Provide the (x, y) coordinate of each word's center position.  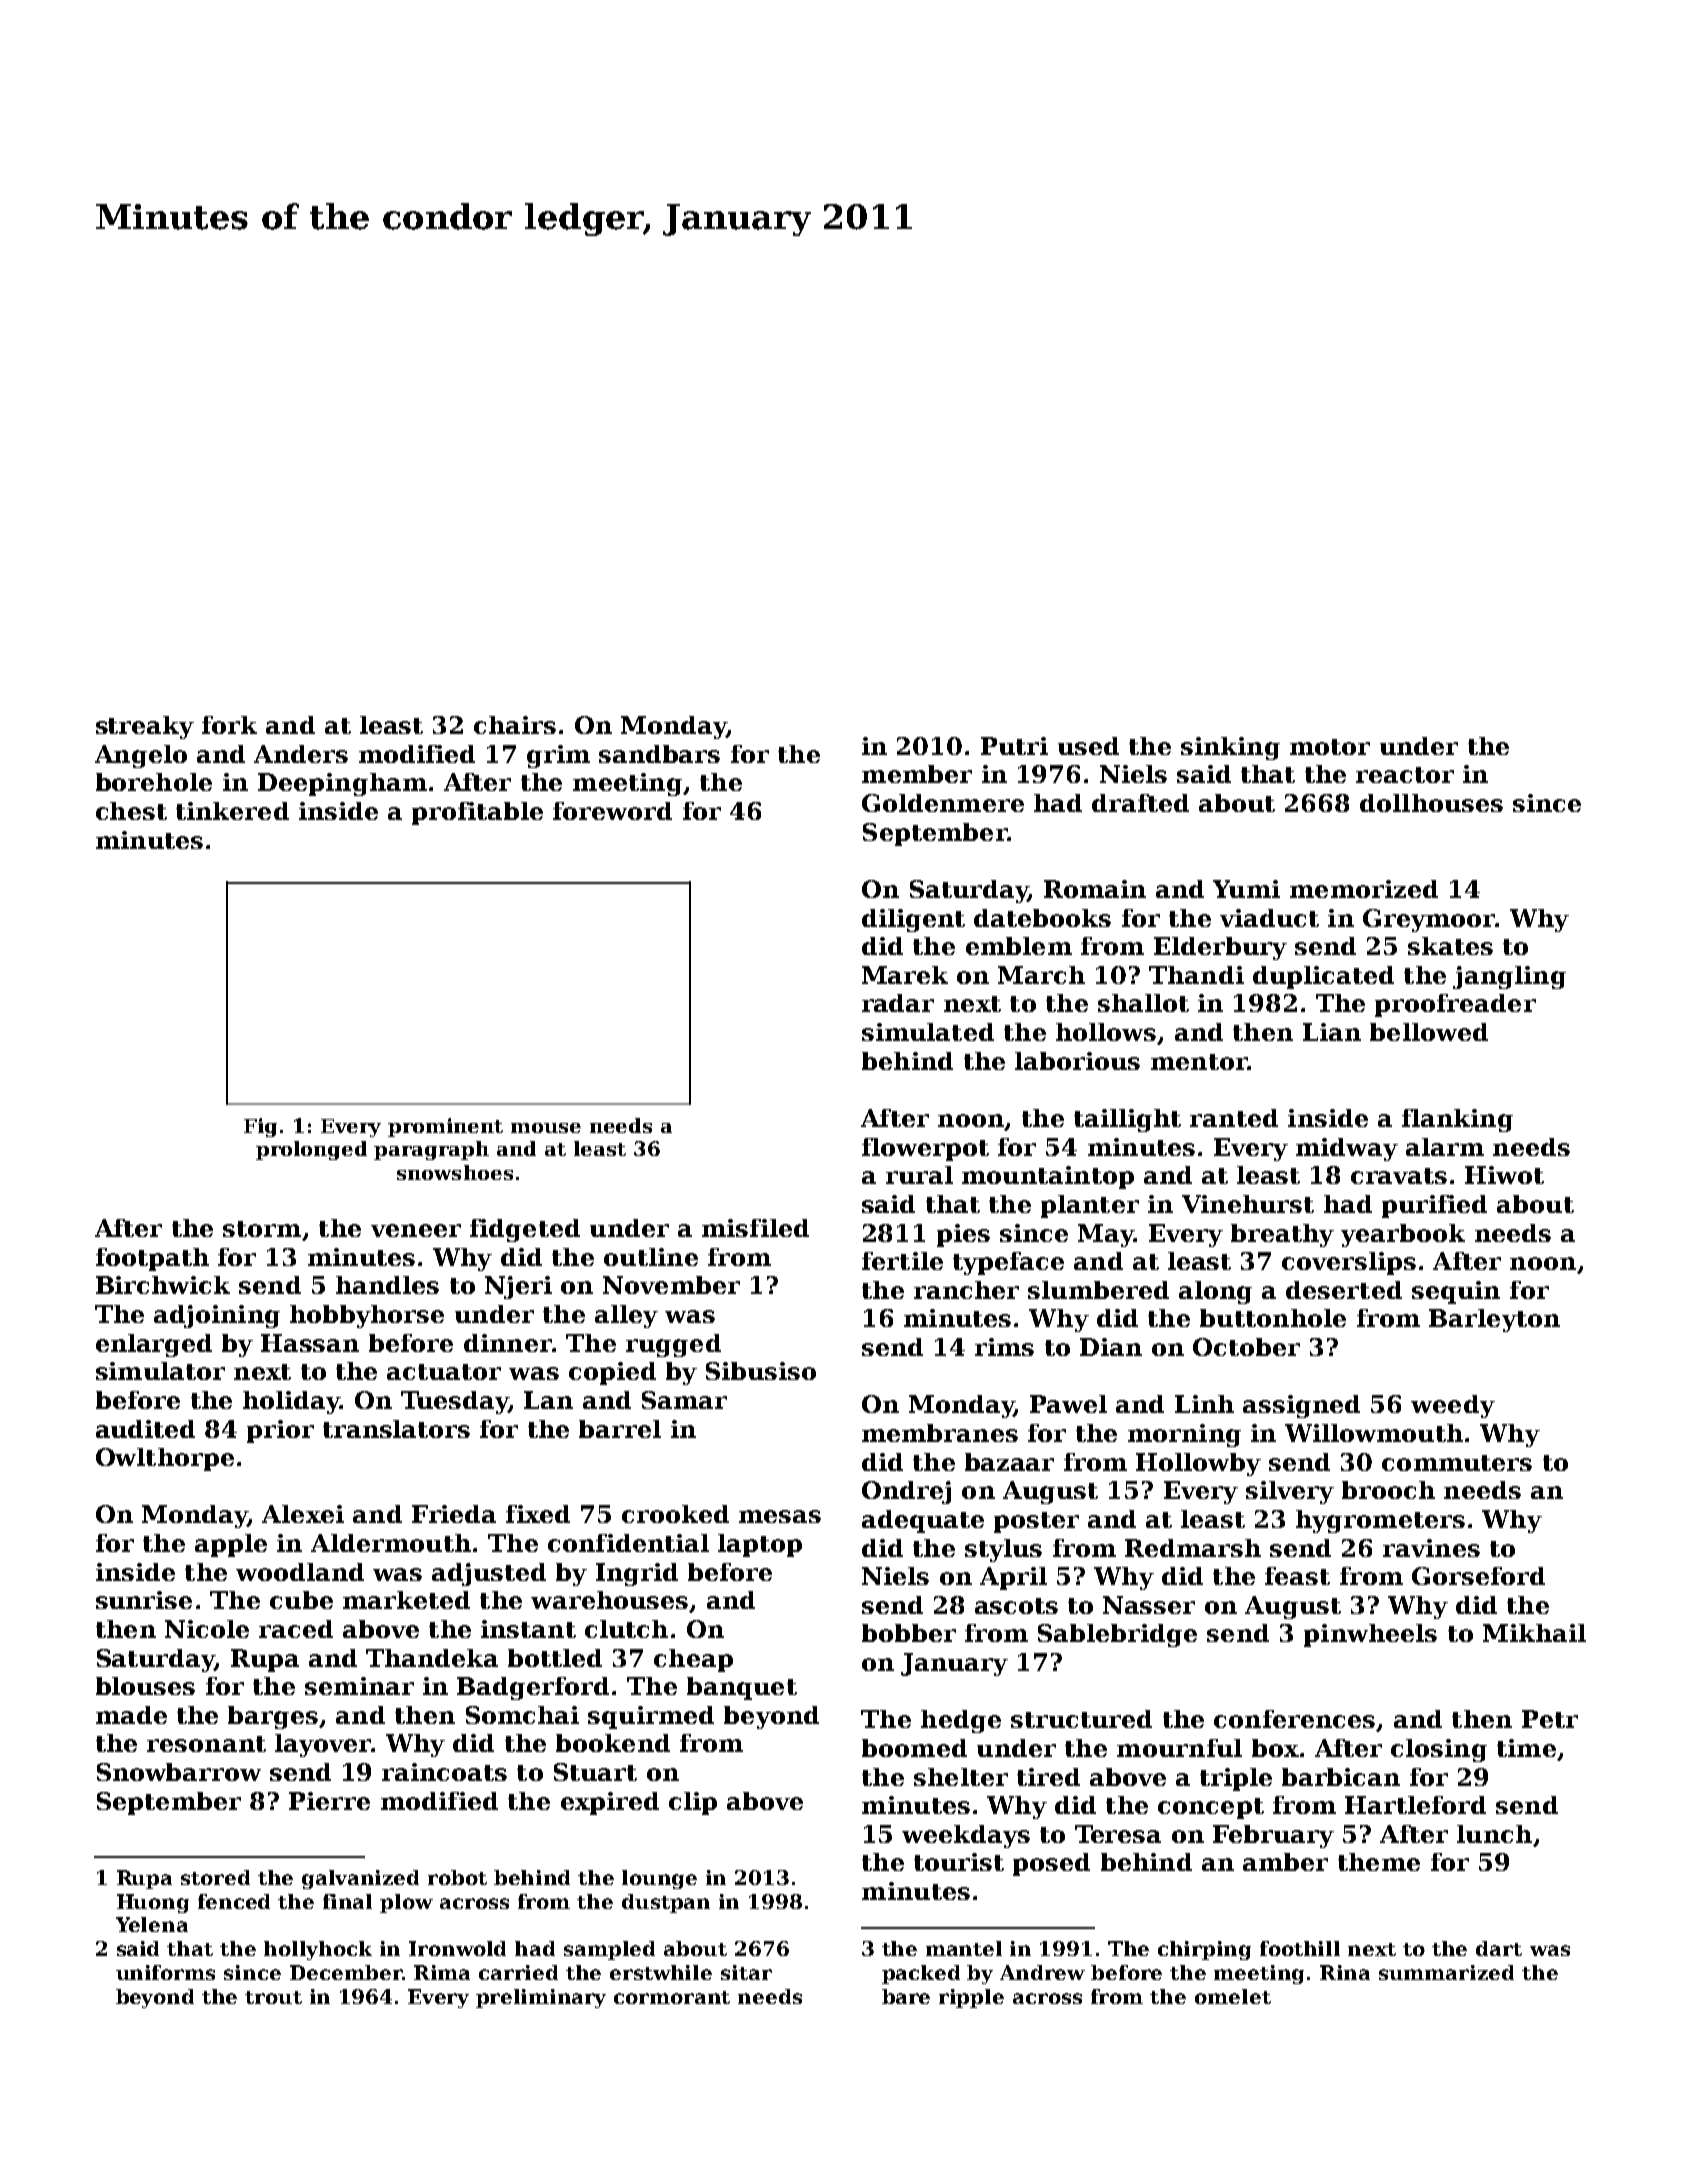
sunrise (144, 1600)
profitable (477, 813)
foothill (1300, 1948)
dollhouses (1431, 803)
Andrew (1042, 1972)
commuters (1457, 1463)
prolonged (311, 1150)
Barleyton (1494, 1320)
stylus (1003, 1550)
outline (651, 1257)
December (346, 1972)
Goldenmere (943, 803)
